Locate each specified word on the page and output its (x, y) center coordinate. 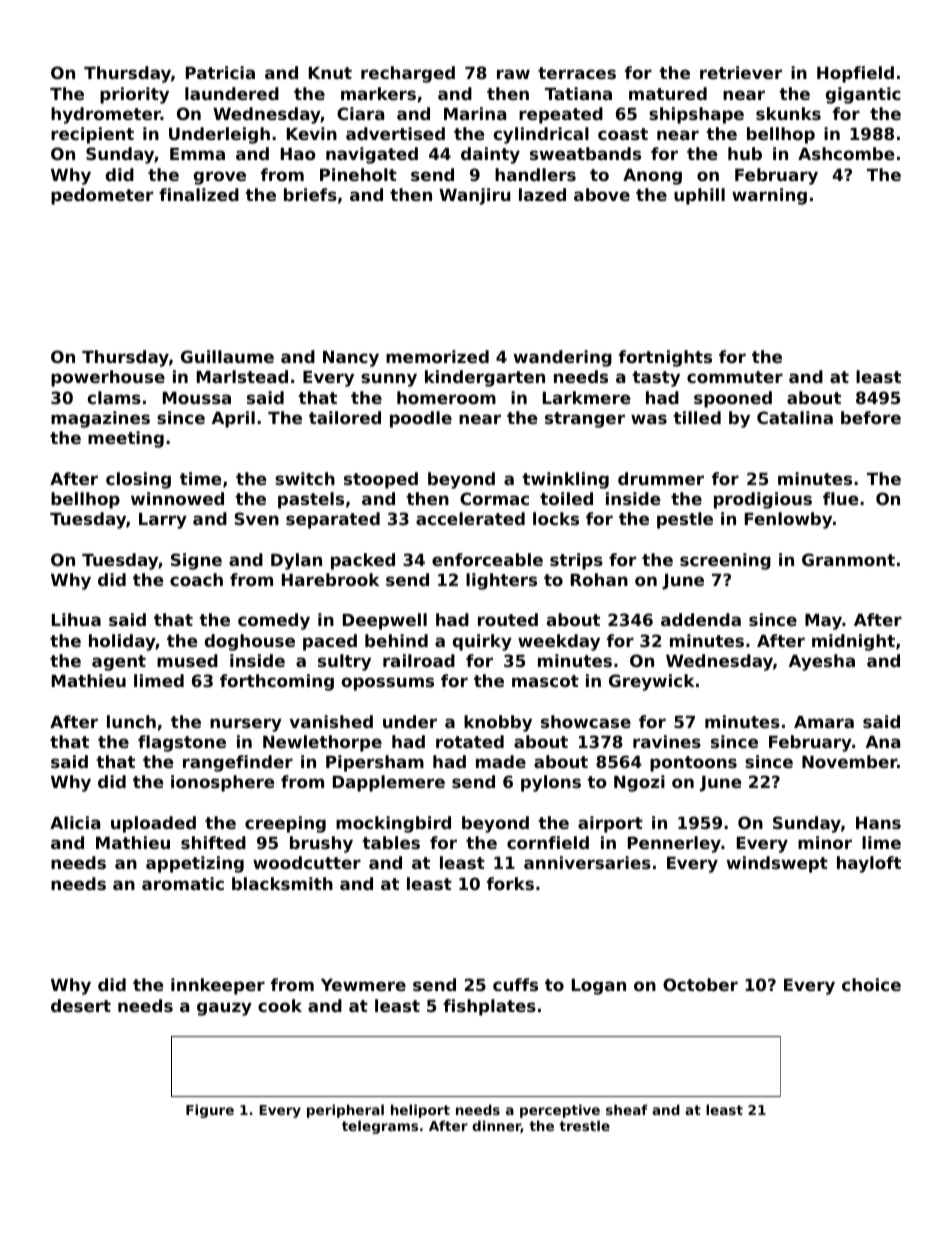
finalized (199, 194)
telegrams (380, 1127)
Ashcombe (846, 153)
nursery (246, 725)
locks (556, 518)
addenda (701, 619)
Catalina (795, 417)
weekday (559, 642)
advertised (395, 133)
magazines (100, 419)
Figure (210, 1111)
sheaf (627, 1109)
